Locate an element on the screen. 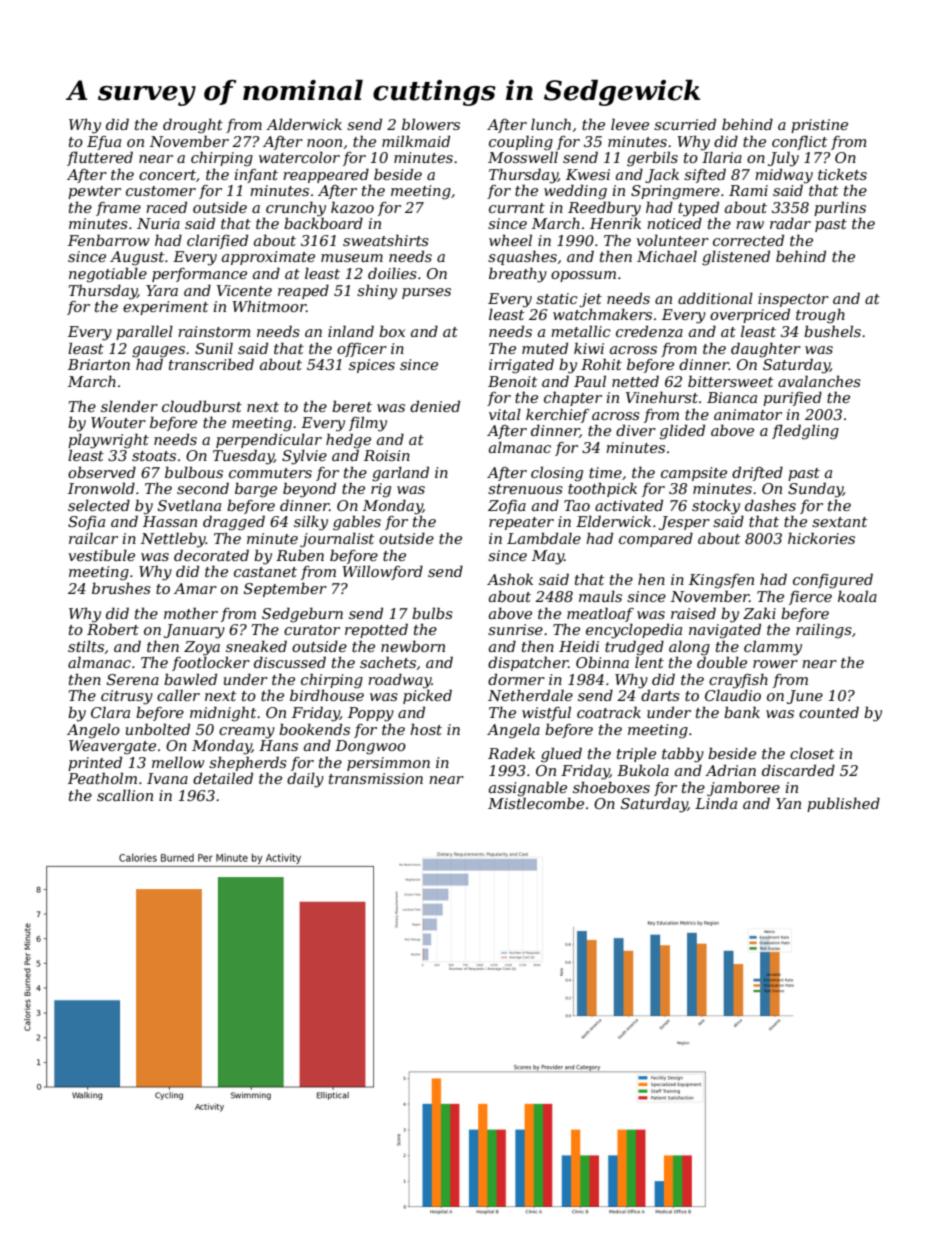 The image size is (952, 1233). Wouter is located at coordinates (118, 422).
